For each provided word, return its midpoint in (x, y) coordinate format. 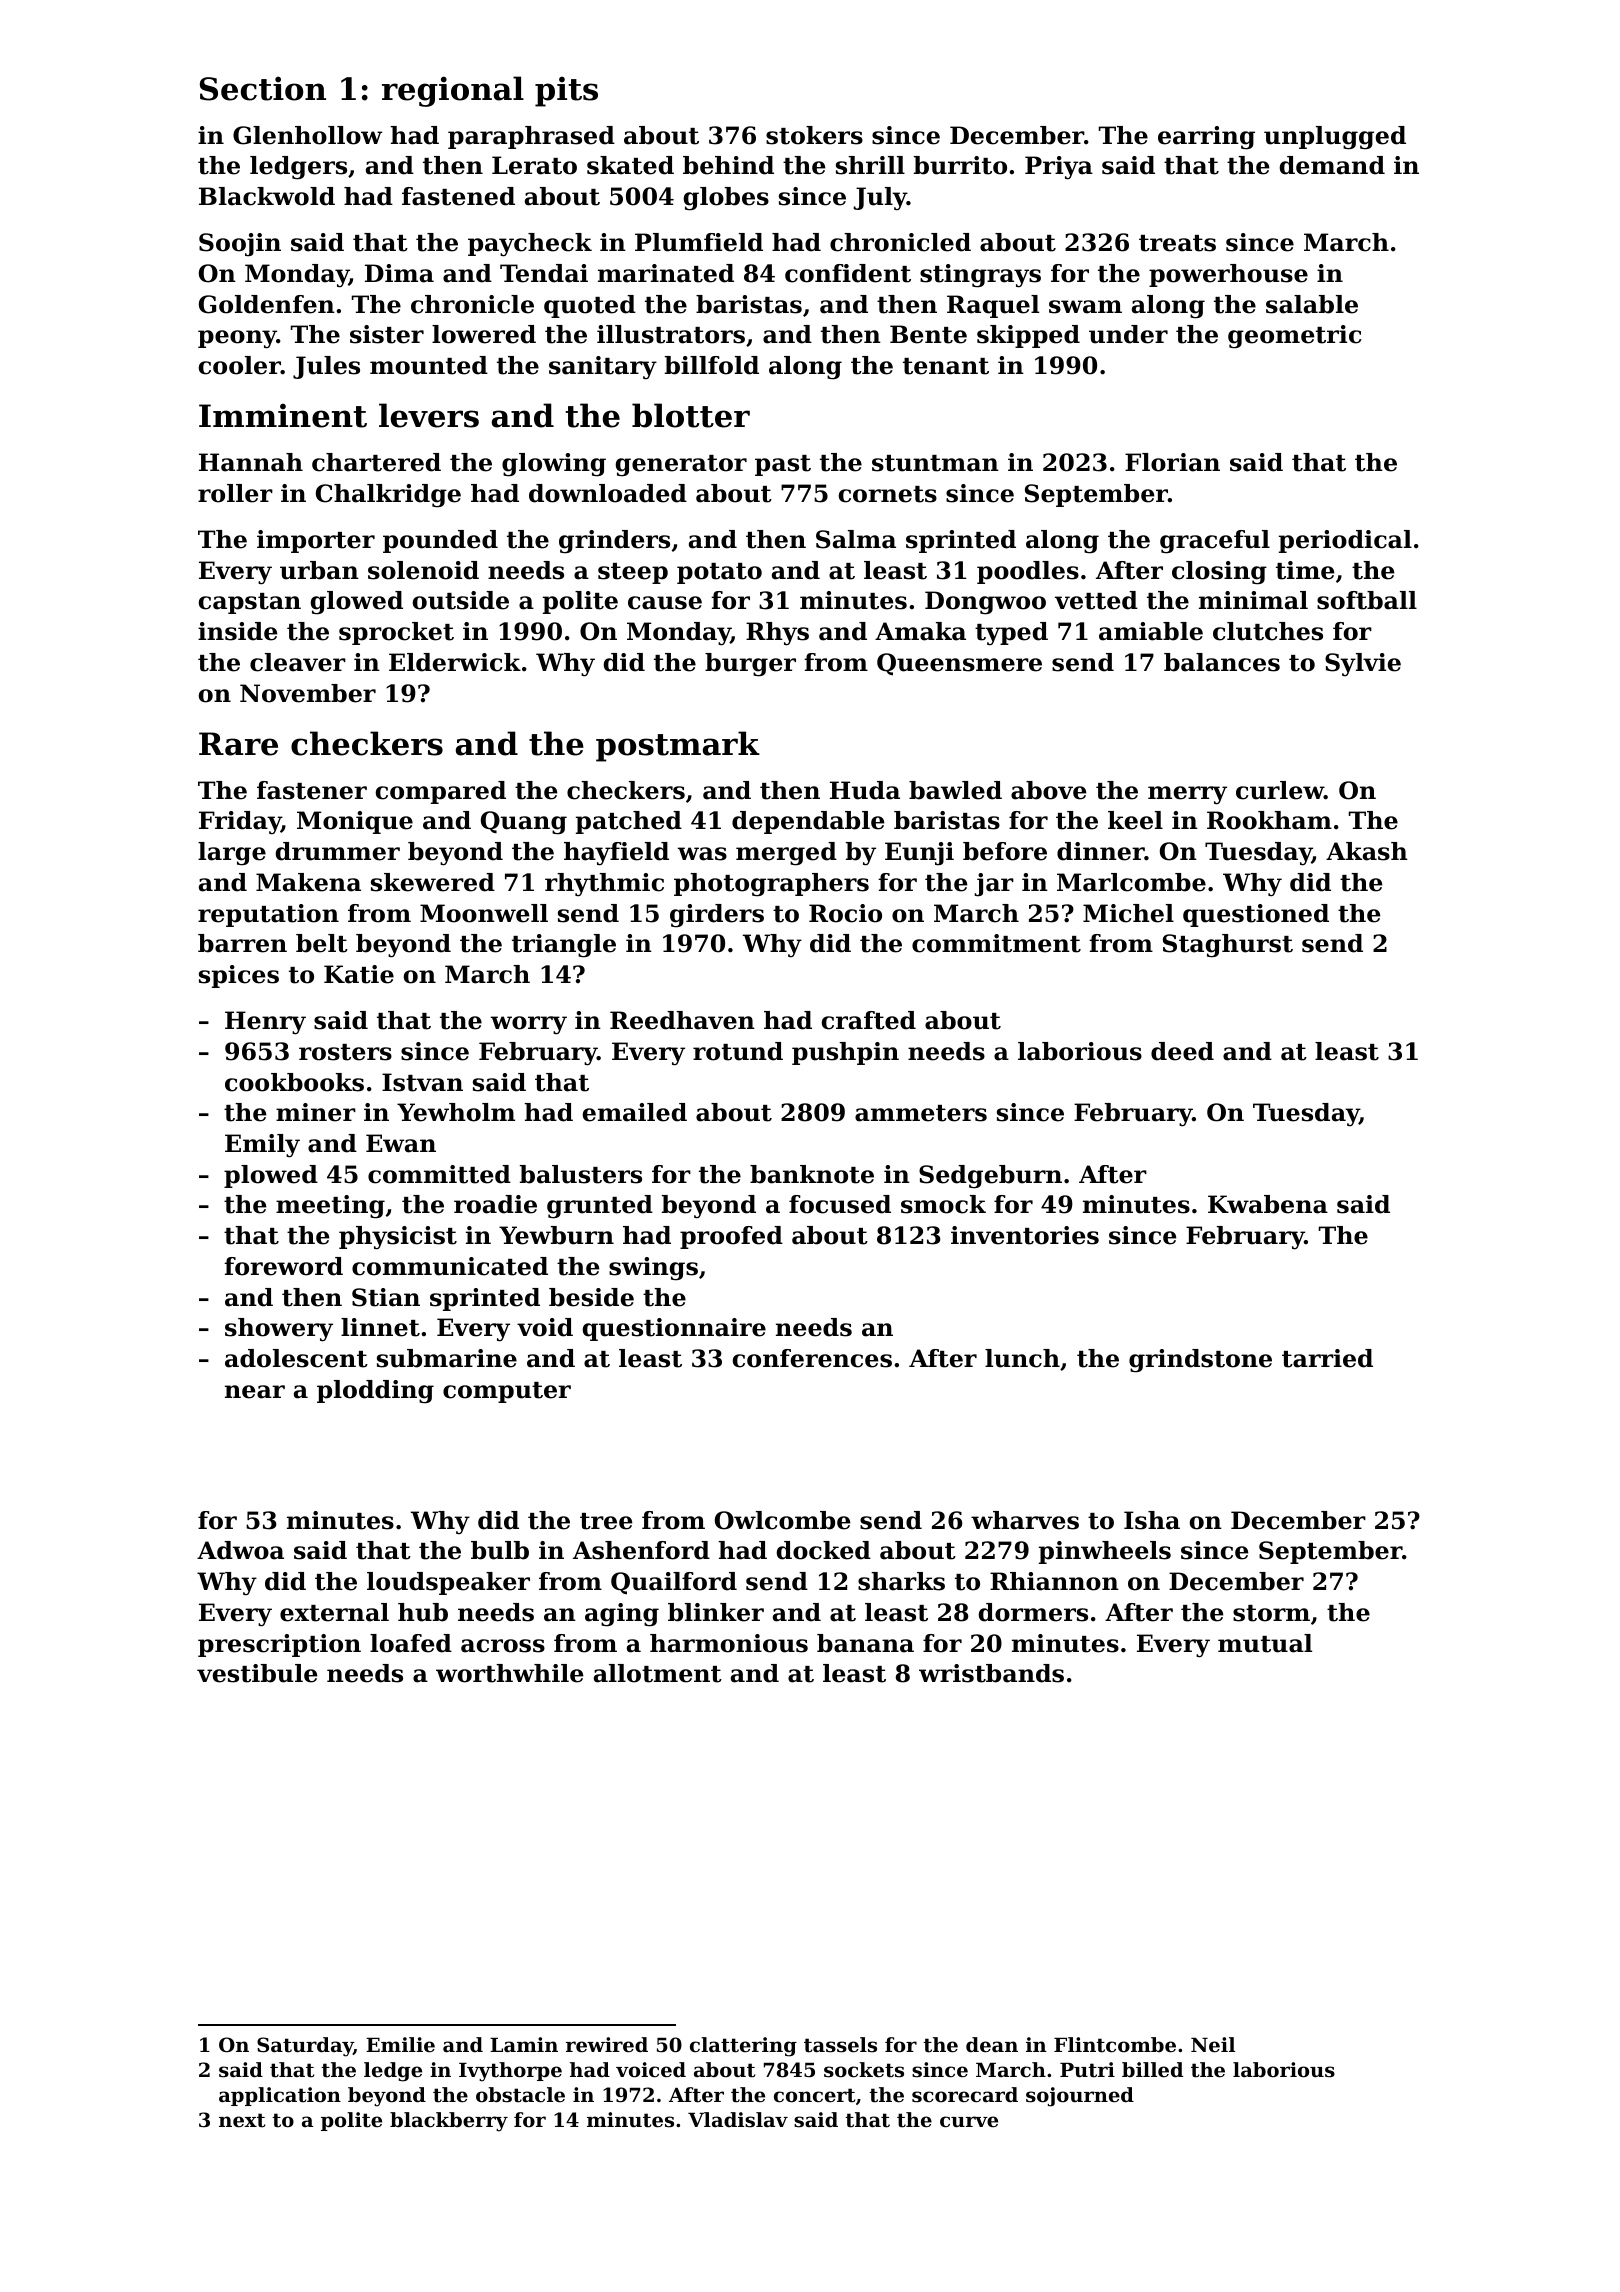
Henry (265, 1023)
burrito (960, 165)
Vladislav (738, 2120)
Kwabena (1268, 1204)
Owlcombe (782, 1520)
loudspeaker (448, 1583)
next (242, 2120)
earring (1206, 138)
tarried (1327, 1358)
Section (263, 88)
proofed (731, 1237)
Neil (1213, 2045)
